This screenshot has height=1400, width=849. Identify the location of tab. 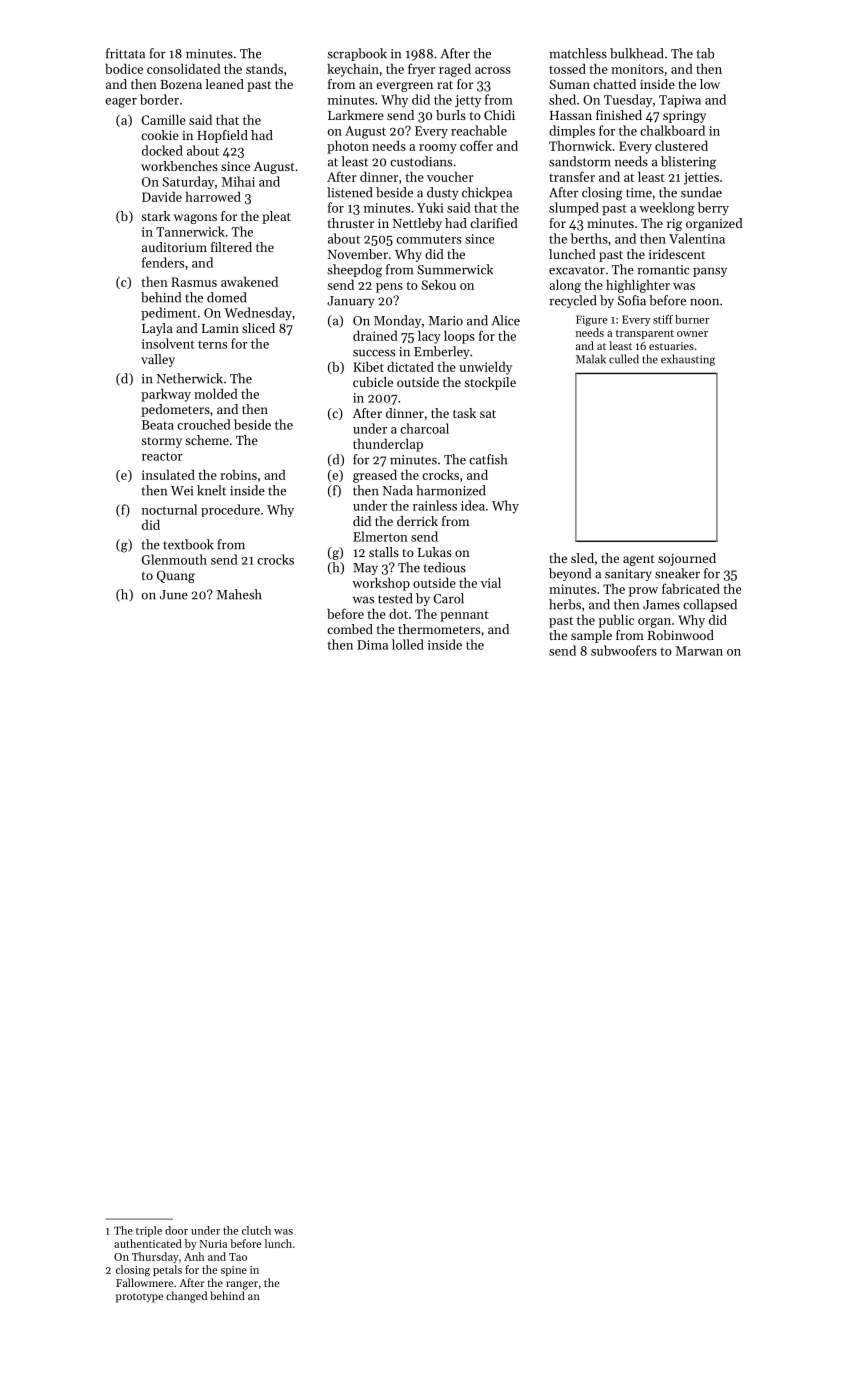
(705, 53).
